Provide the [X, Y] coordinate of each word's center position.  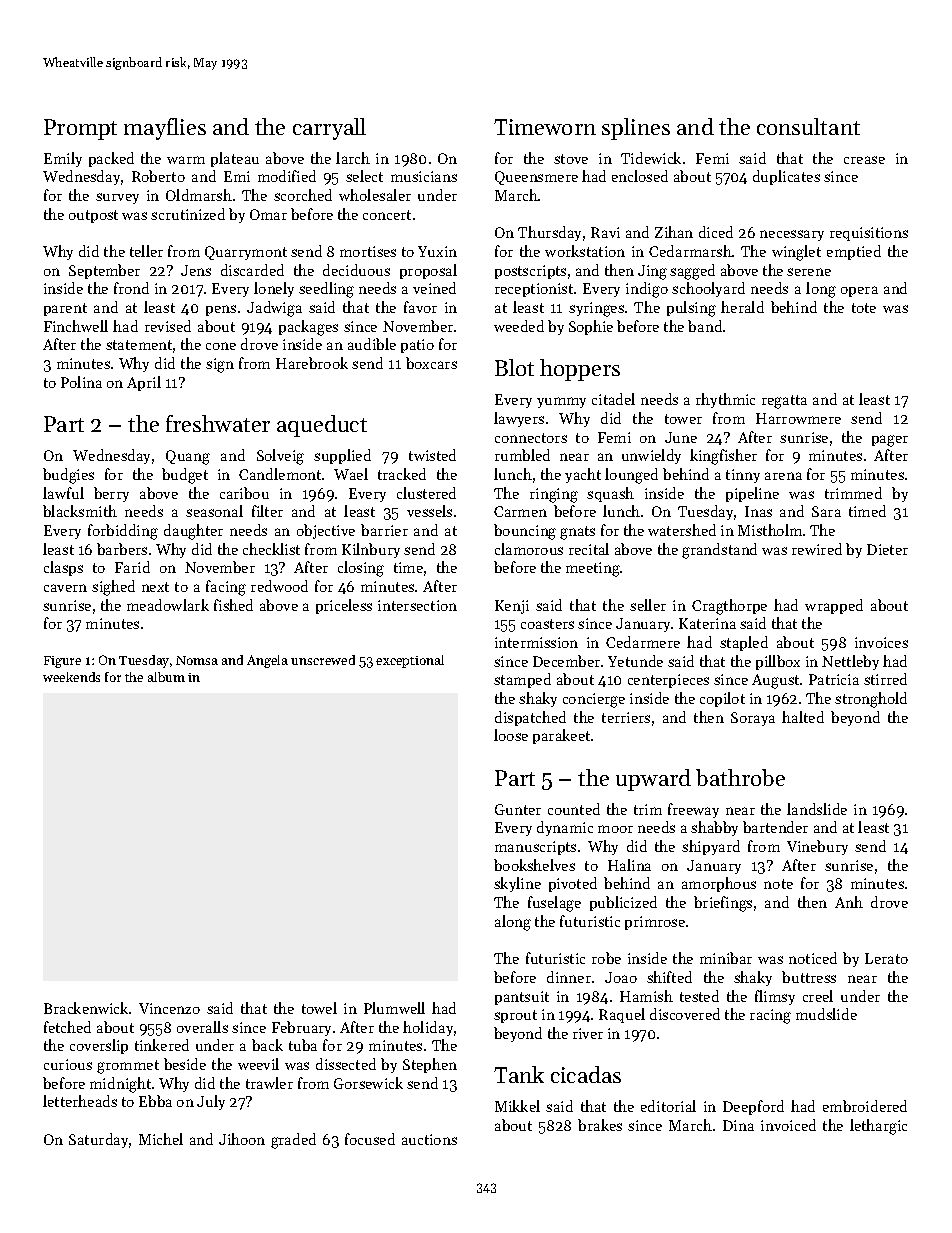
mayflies [165, 129]
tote [864, 308]
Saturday [98, 1140]
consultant [808, 126]
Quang [188, 457]
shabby [714, 828]
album [166, 677]
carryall [329, 129]
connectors [531, 438]
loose [511, 735]
